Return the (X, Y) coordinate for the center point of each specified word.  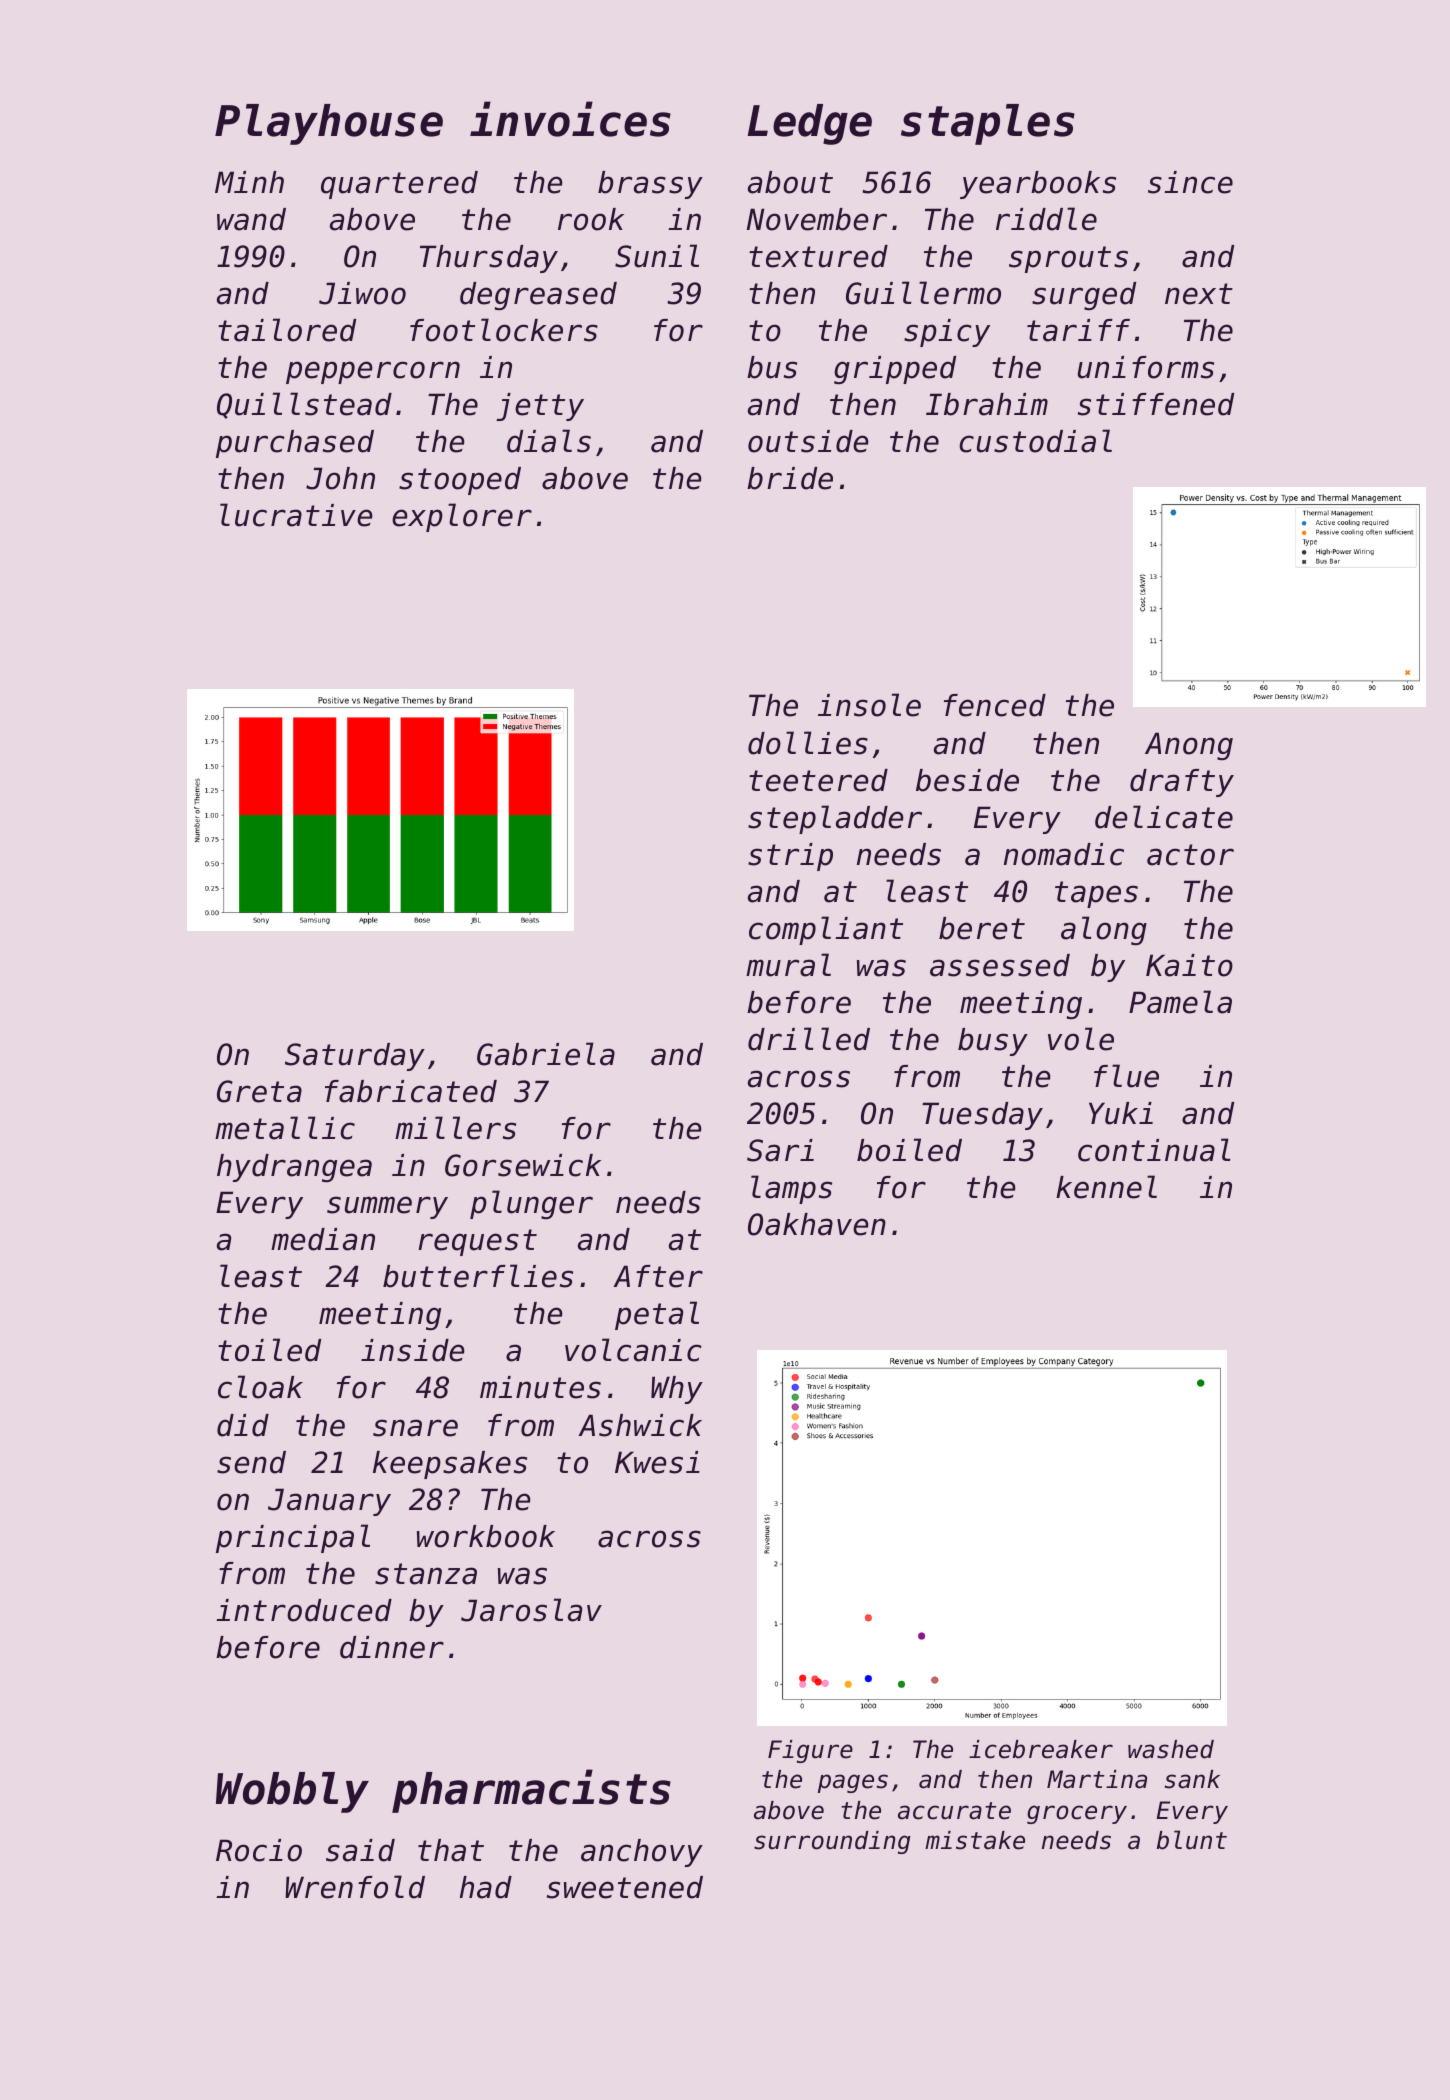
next (1199, 294)
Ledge (809, 124)
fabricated (411, 1091)
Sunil (657, 256)
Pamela (1180, 1002)
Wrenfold (355, 1887)
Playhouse (329, 124)
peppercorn (373, 372)
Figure (810, 1751)
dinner (392, 1647)
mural (788, 965)
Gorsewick (523, 1165)
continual (1154, 1150)
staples (988, 124)
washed (1171, 1749)
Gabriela (546, 1054)
